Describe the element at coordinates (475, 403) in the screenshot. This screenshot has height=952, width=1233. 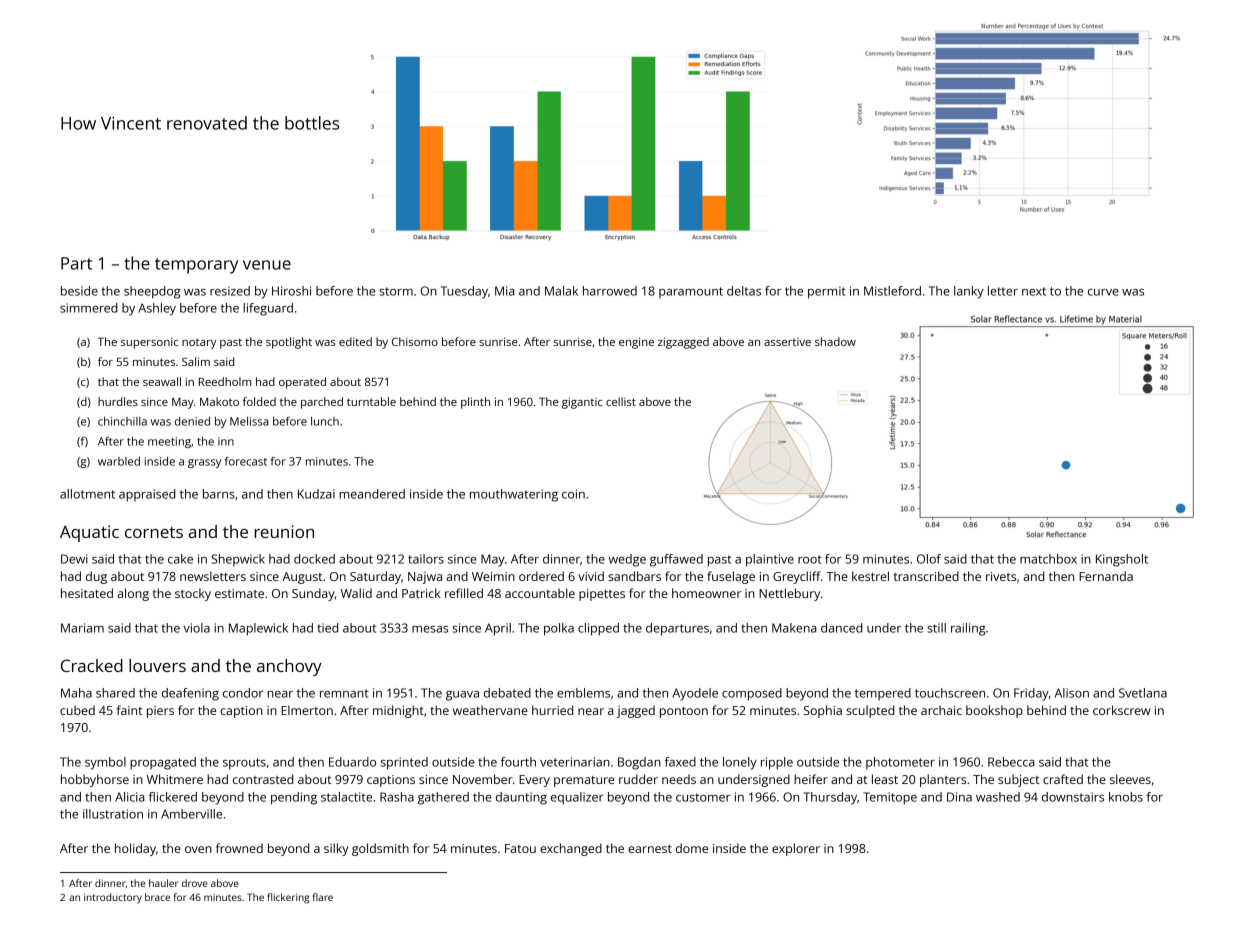
I see `plinth` at that location.
